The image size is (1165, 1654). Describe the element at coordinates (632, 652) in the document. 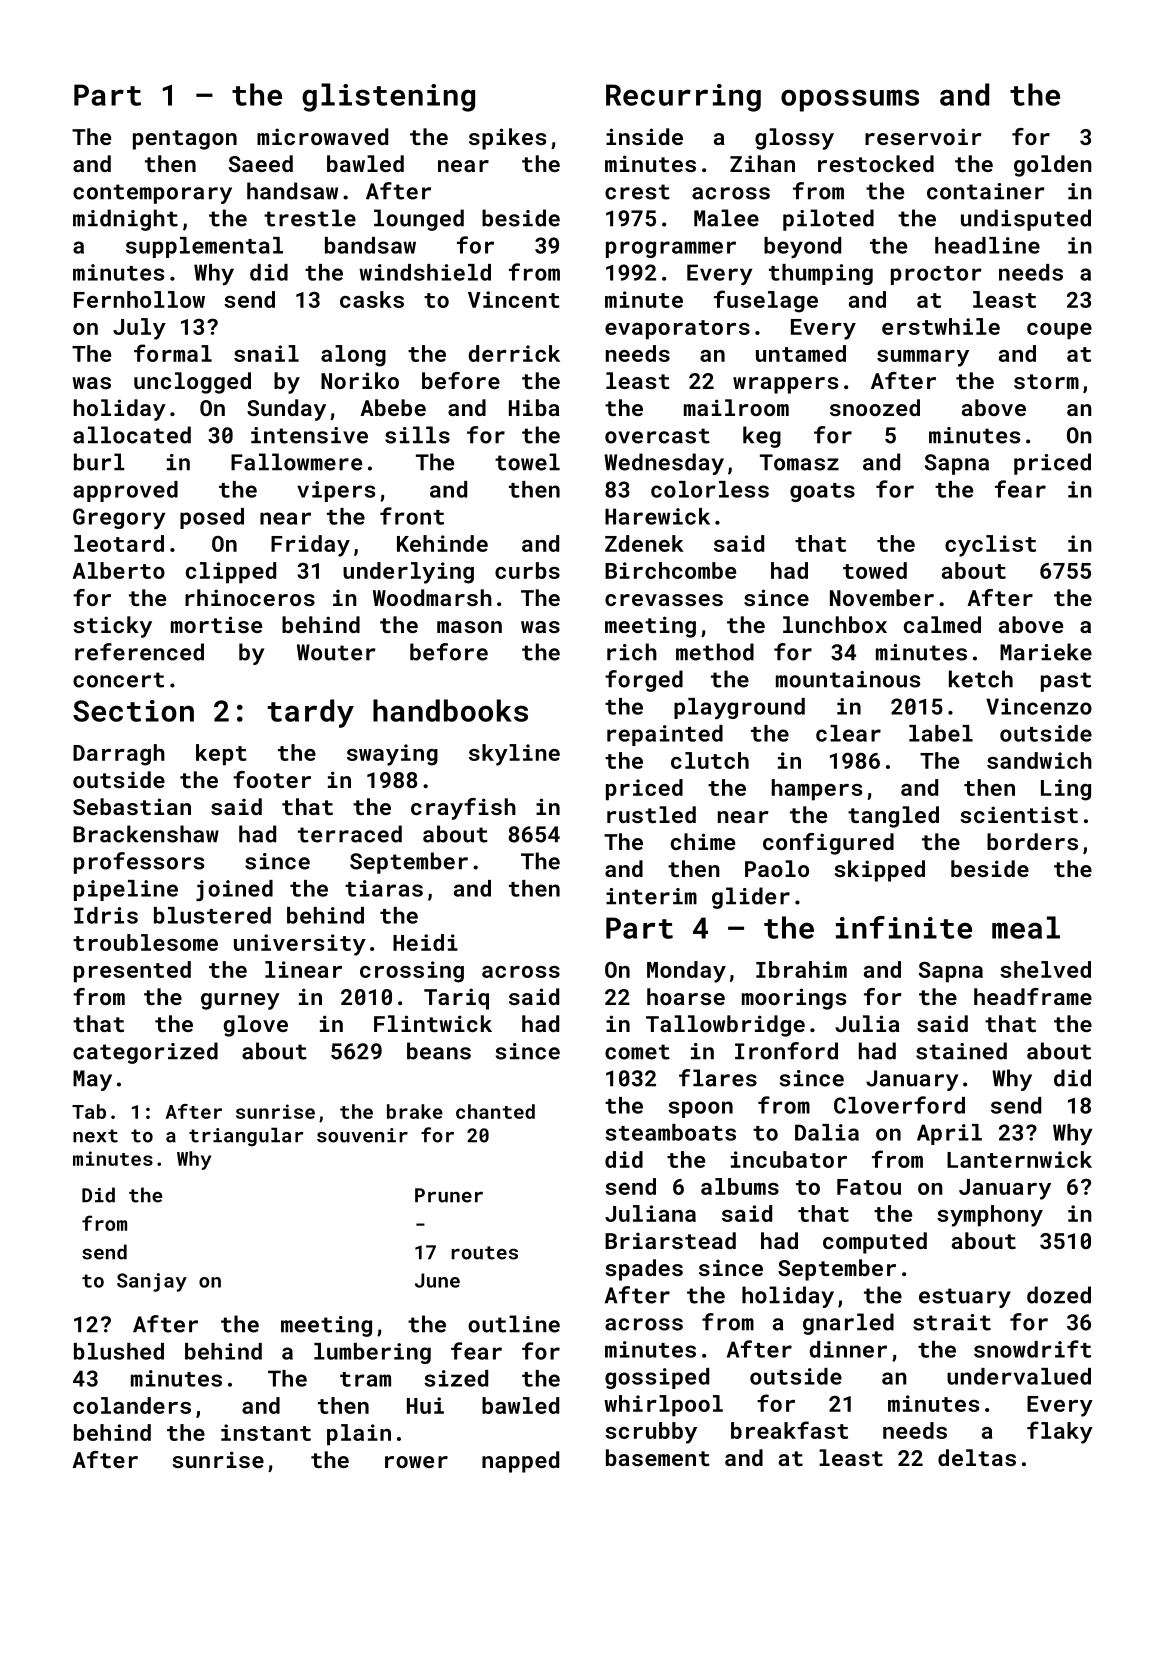

I see `rich` at that location.
